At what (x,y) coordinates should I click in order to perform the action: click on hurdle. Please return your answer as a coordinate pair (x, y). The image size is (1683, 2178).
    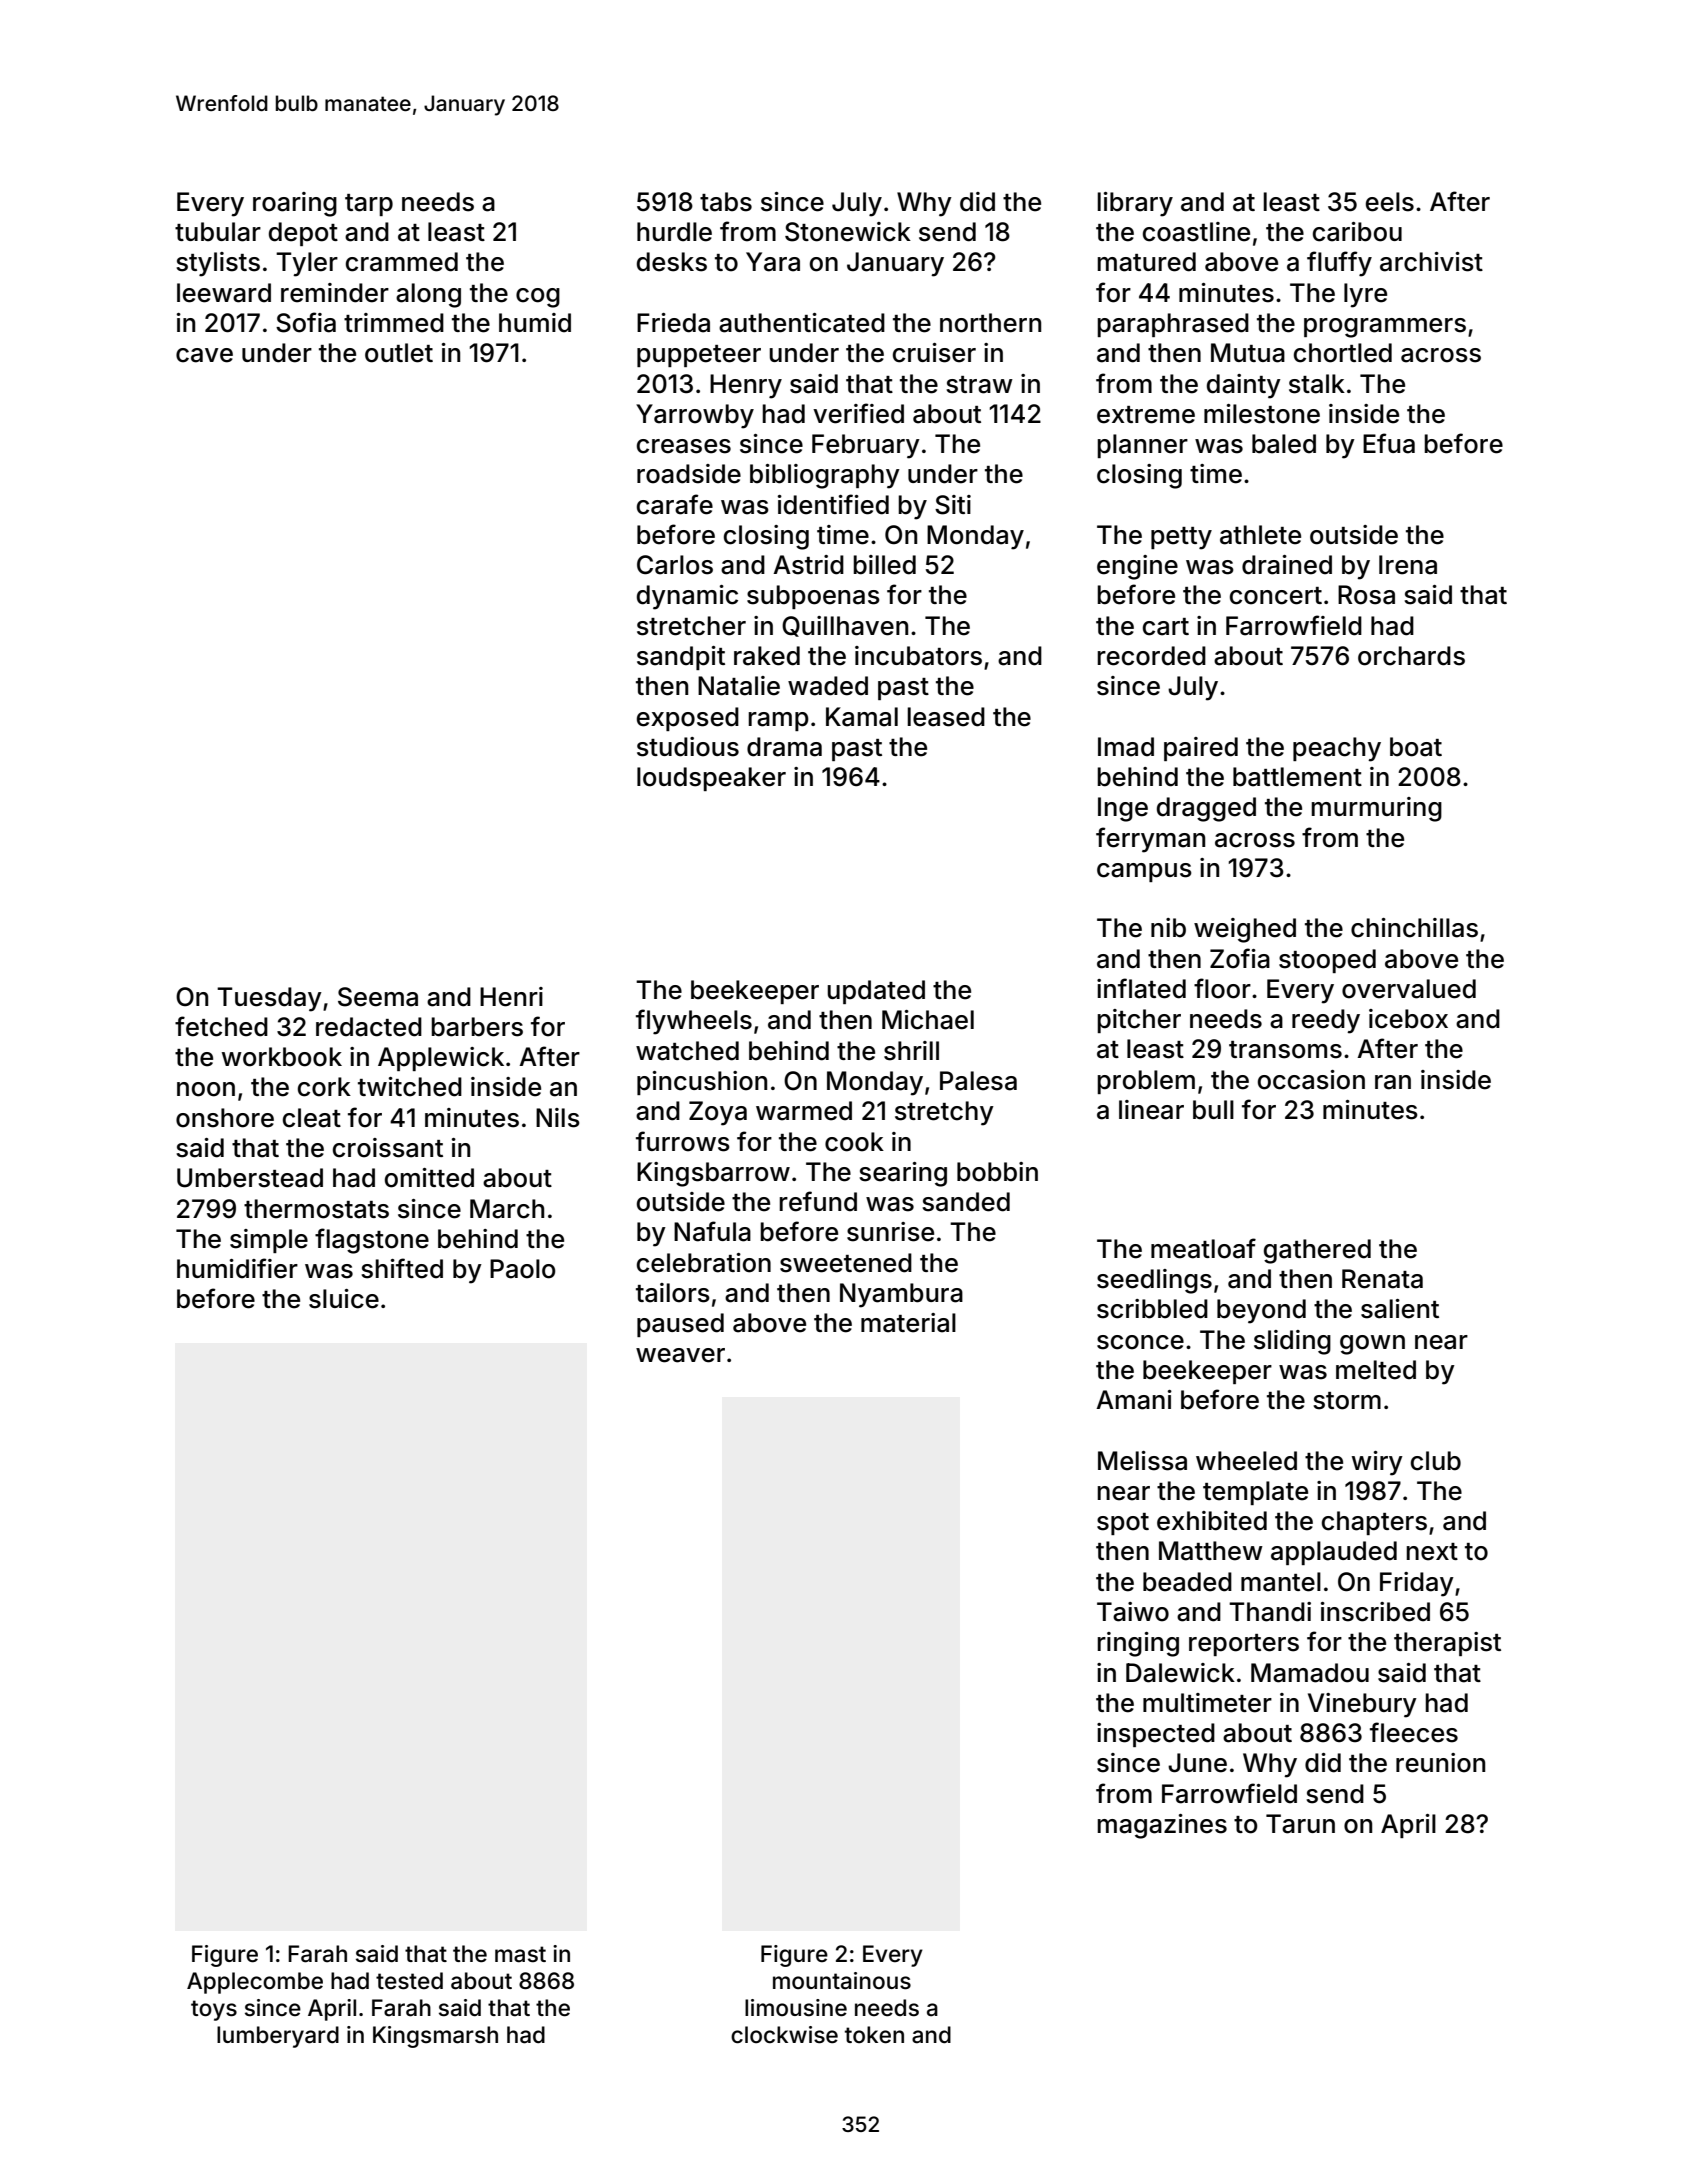
    Looking at the image, I should click on (674, 232).
